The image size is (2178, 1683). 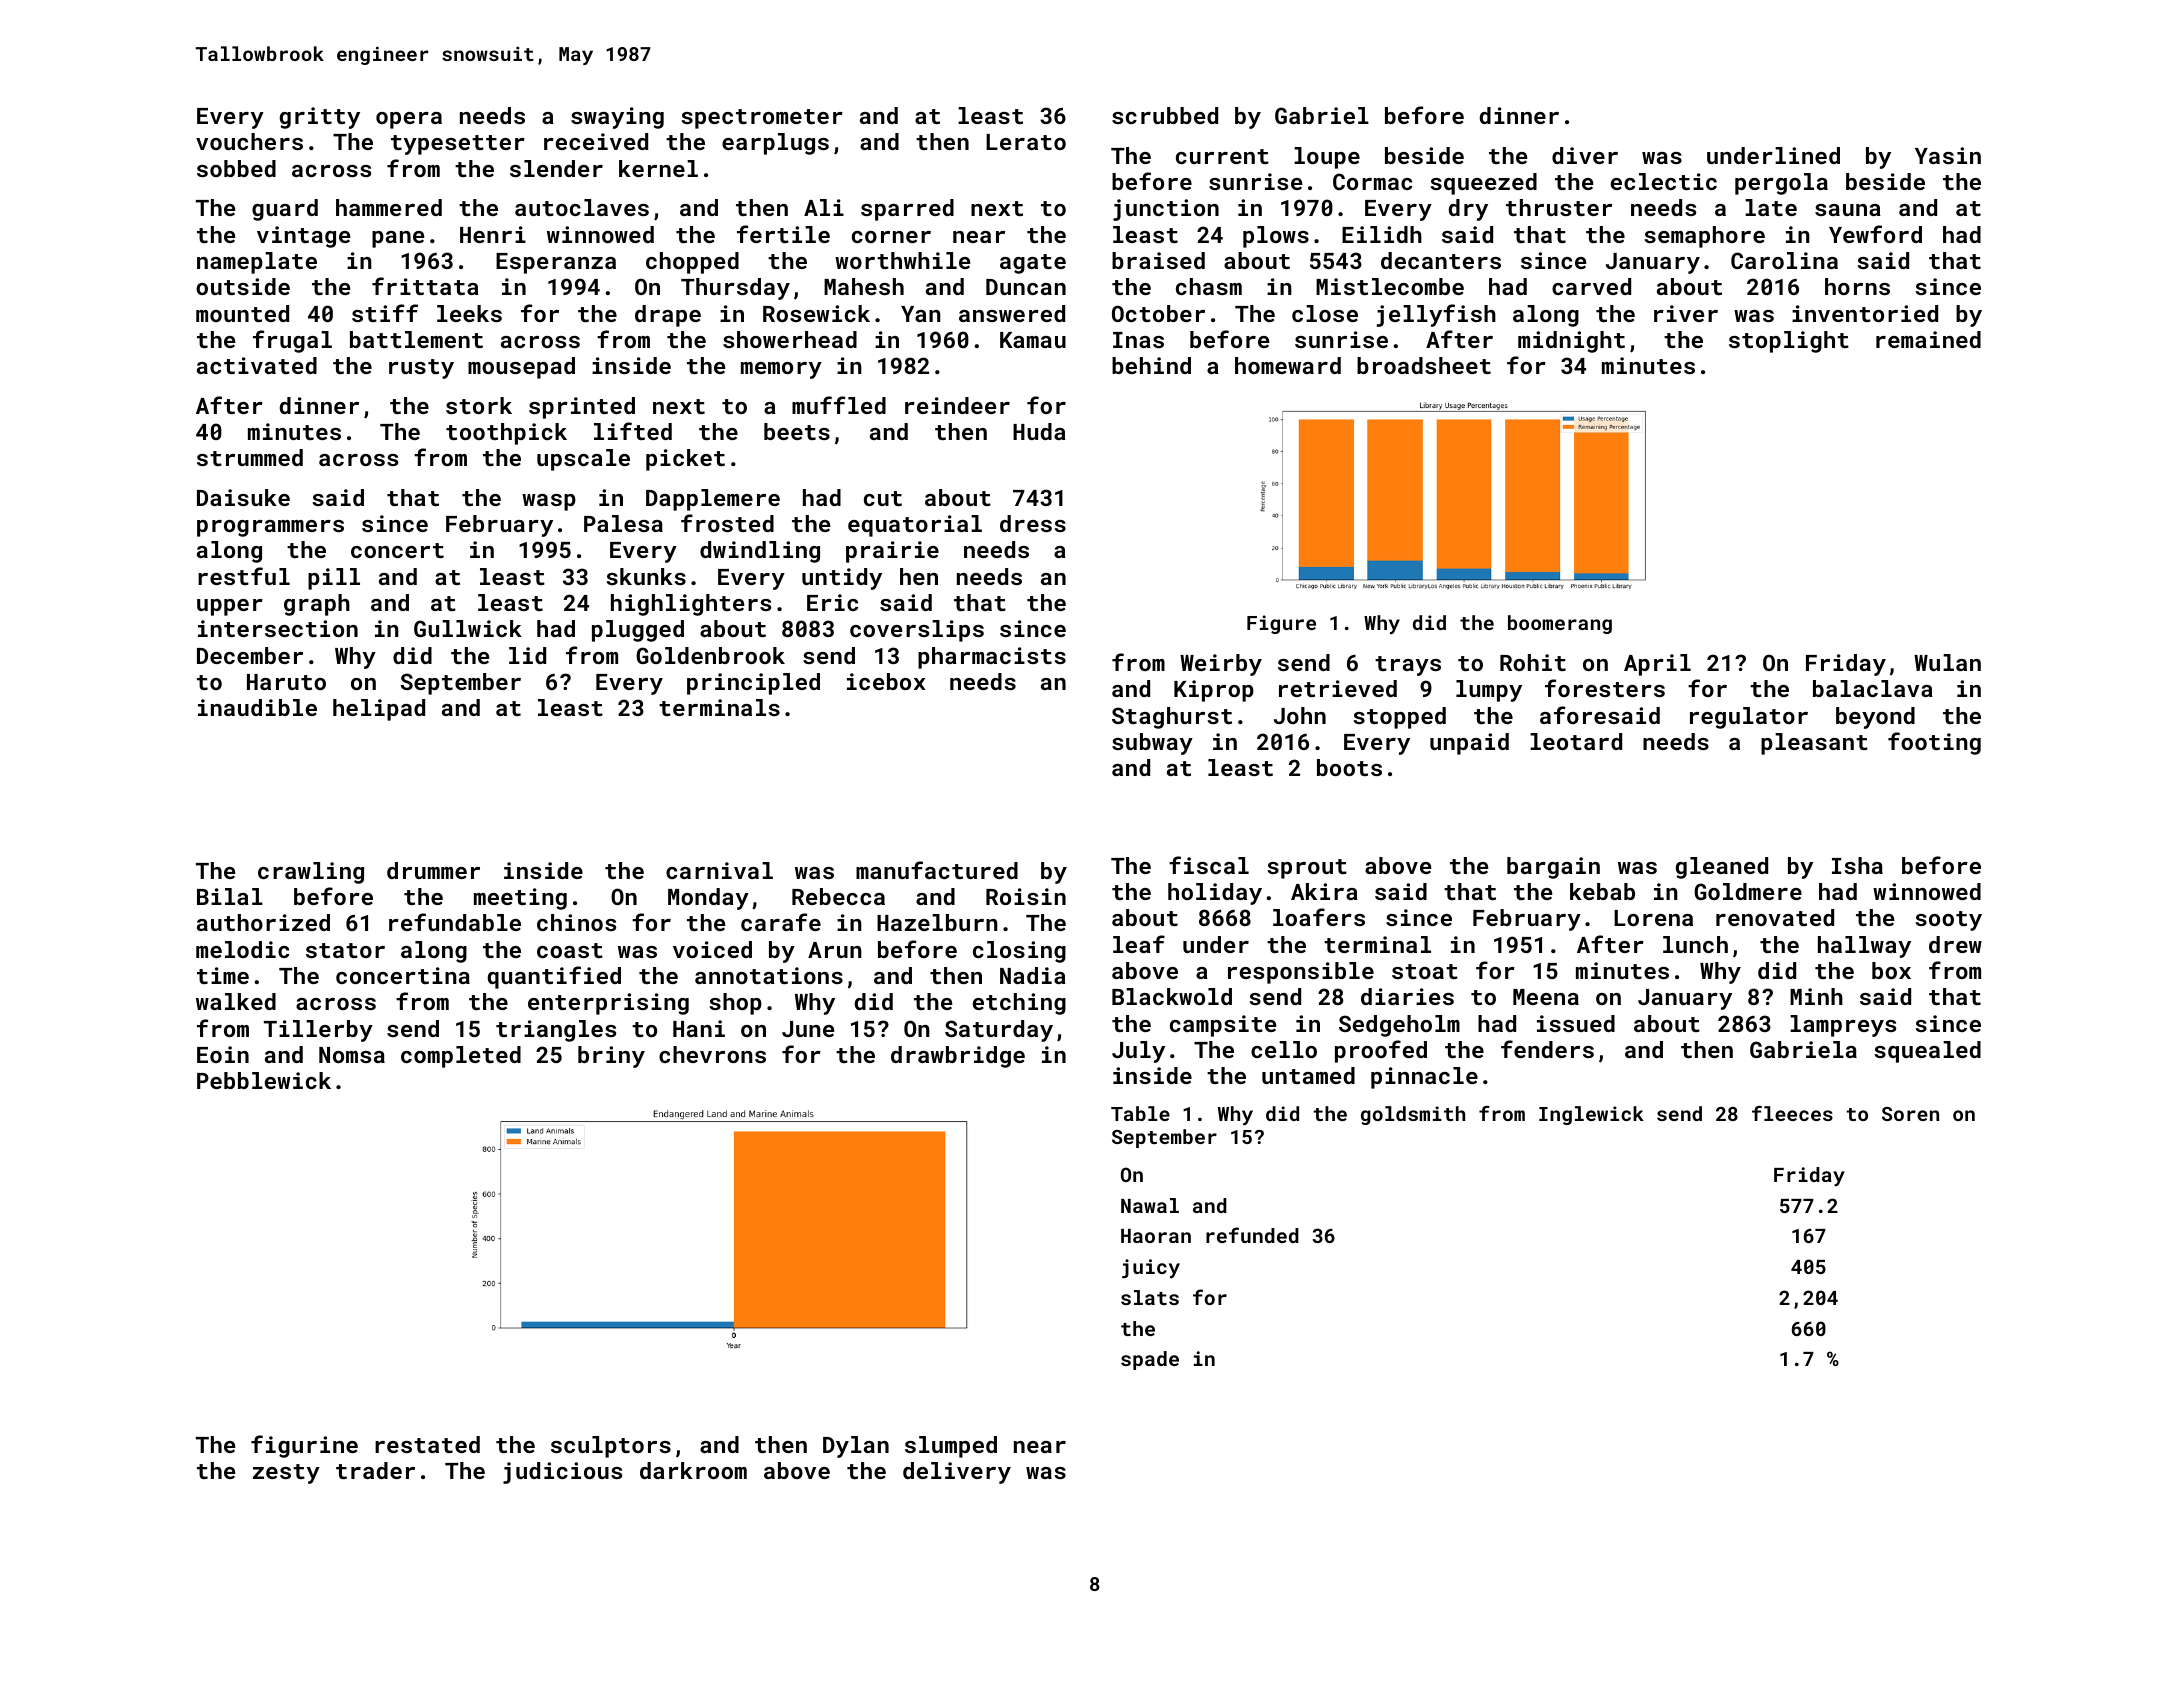 What do you see at coordinates (242, 313) in the screenshot?
I see `mounted` at bounding box center [242, 313].
